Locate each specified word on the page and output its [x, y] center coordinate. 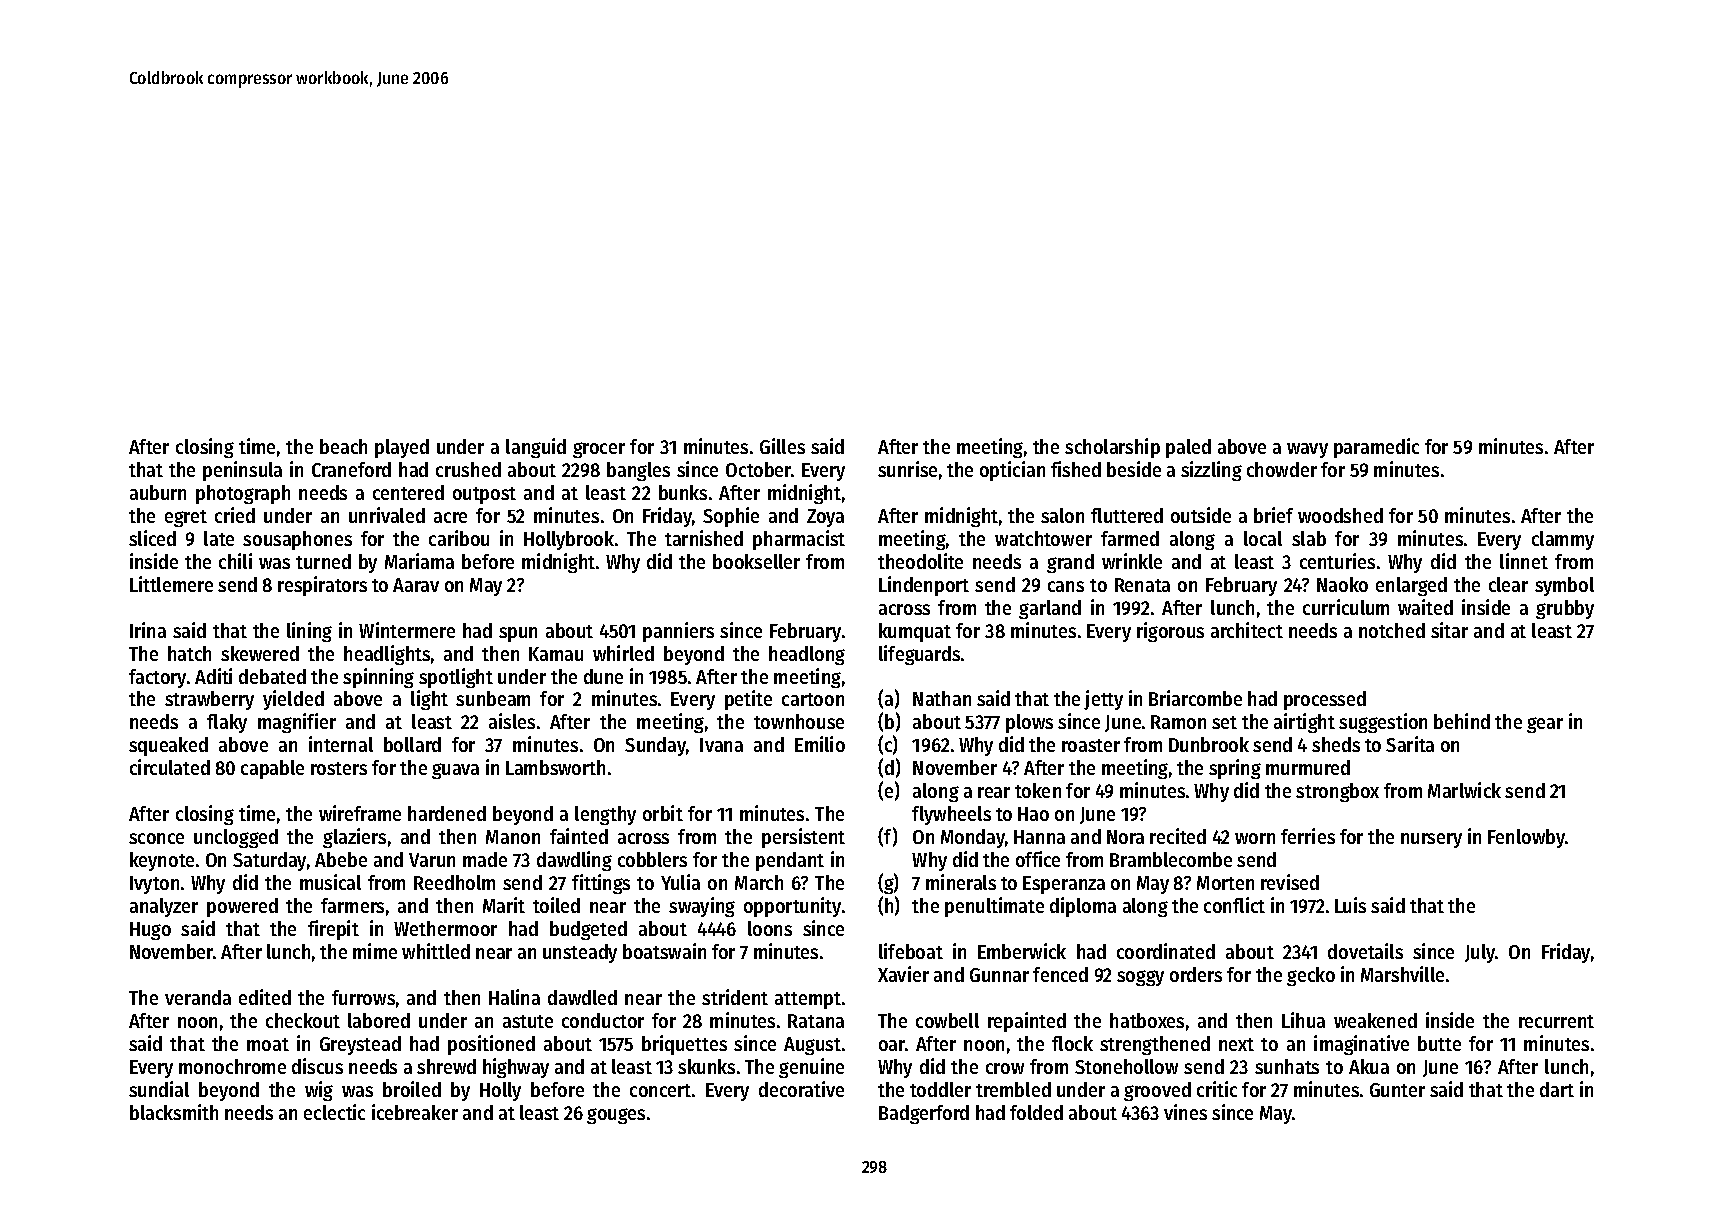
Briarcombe [1195, 698]
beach [343, 446]
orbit [663, 813]
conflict [1234, 905]
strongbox [1337, 792]
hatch [189, 653]
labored [379, 1020]
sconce [156, 838]
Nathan [942, 698]
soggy [1140, 978]
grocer [599, 450]
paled [1188, 448]
